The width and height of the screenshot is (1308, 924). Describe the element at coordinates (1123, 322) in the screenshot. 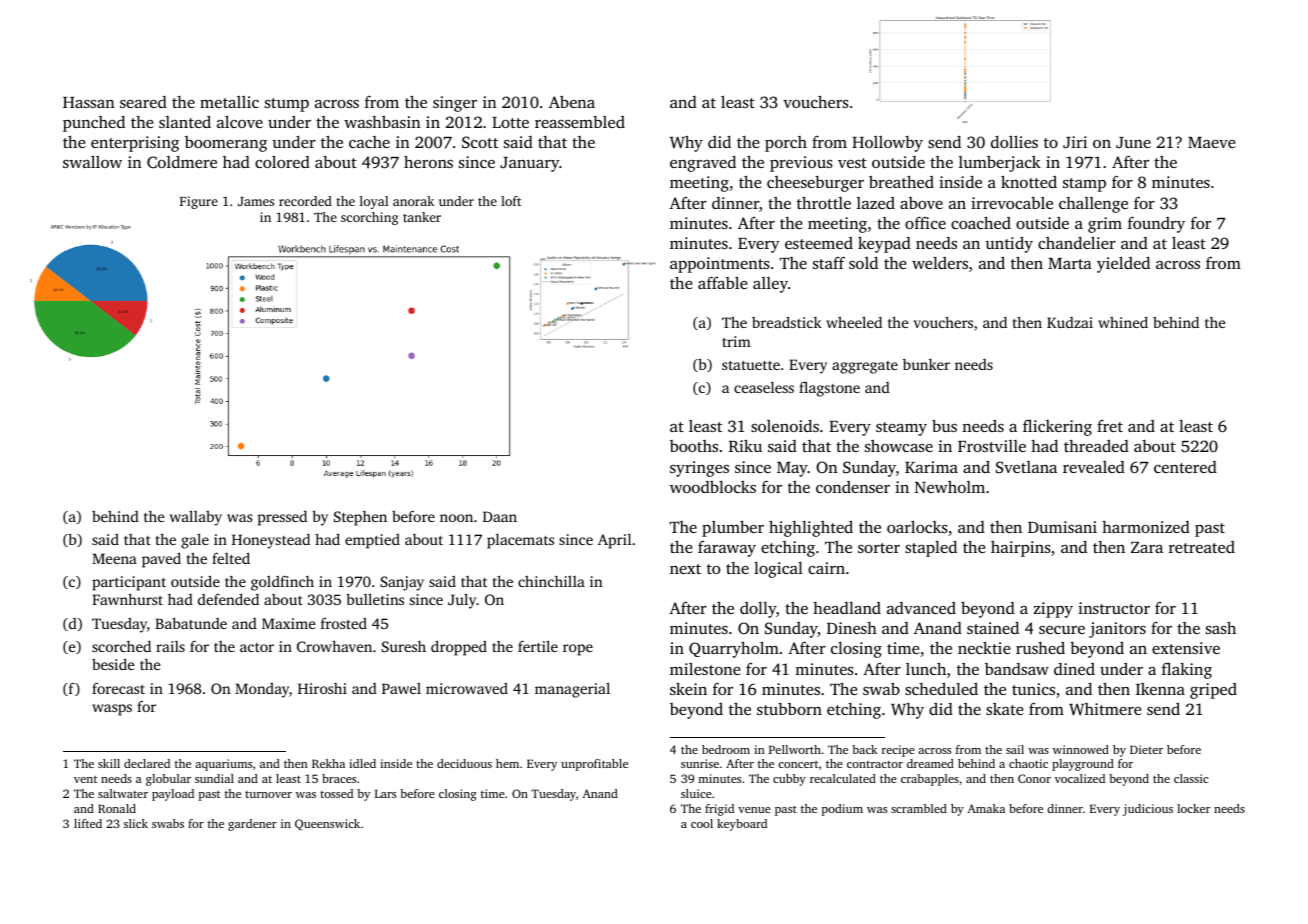

I see `whined` at that location.
